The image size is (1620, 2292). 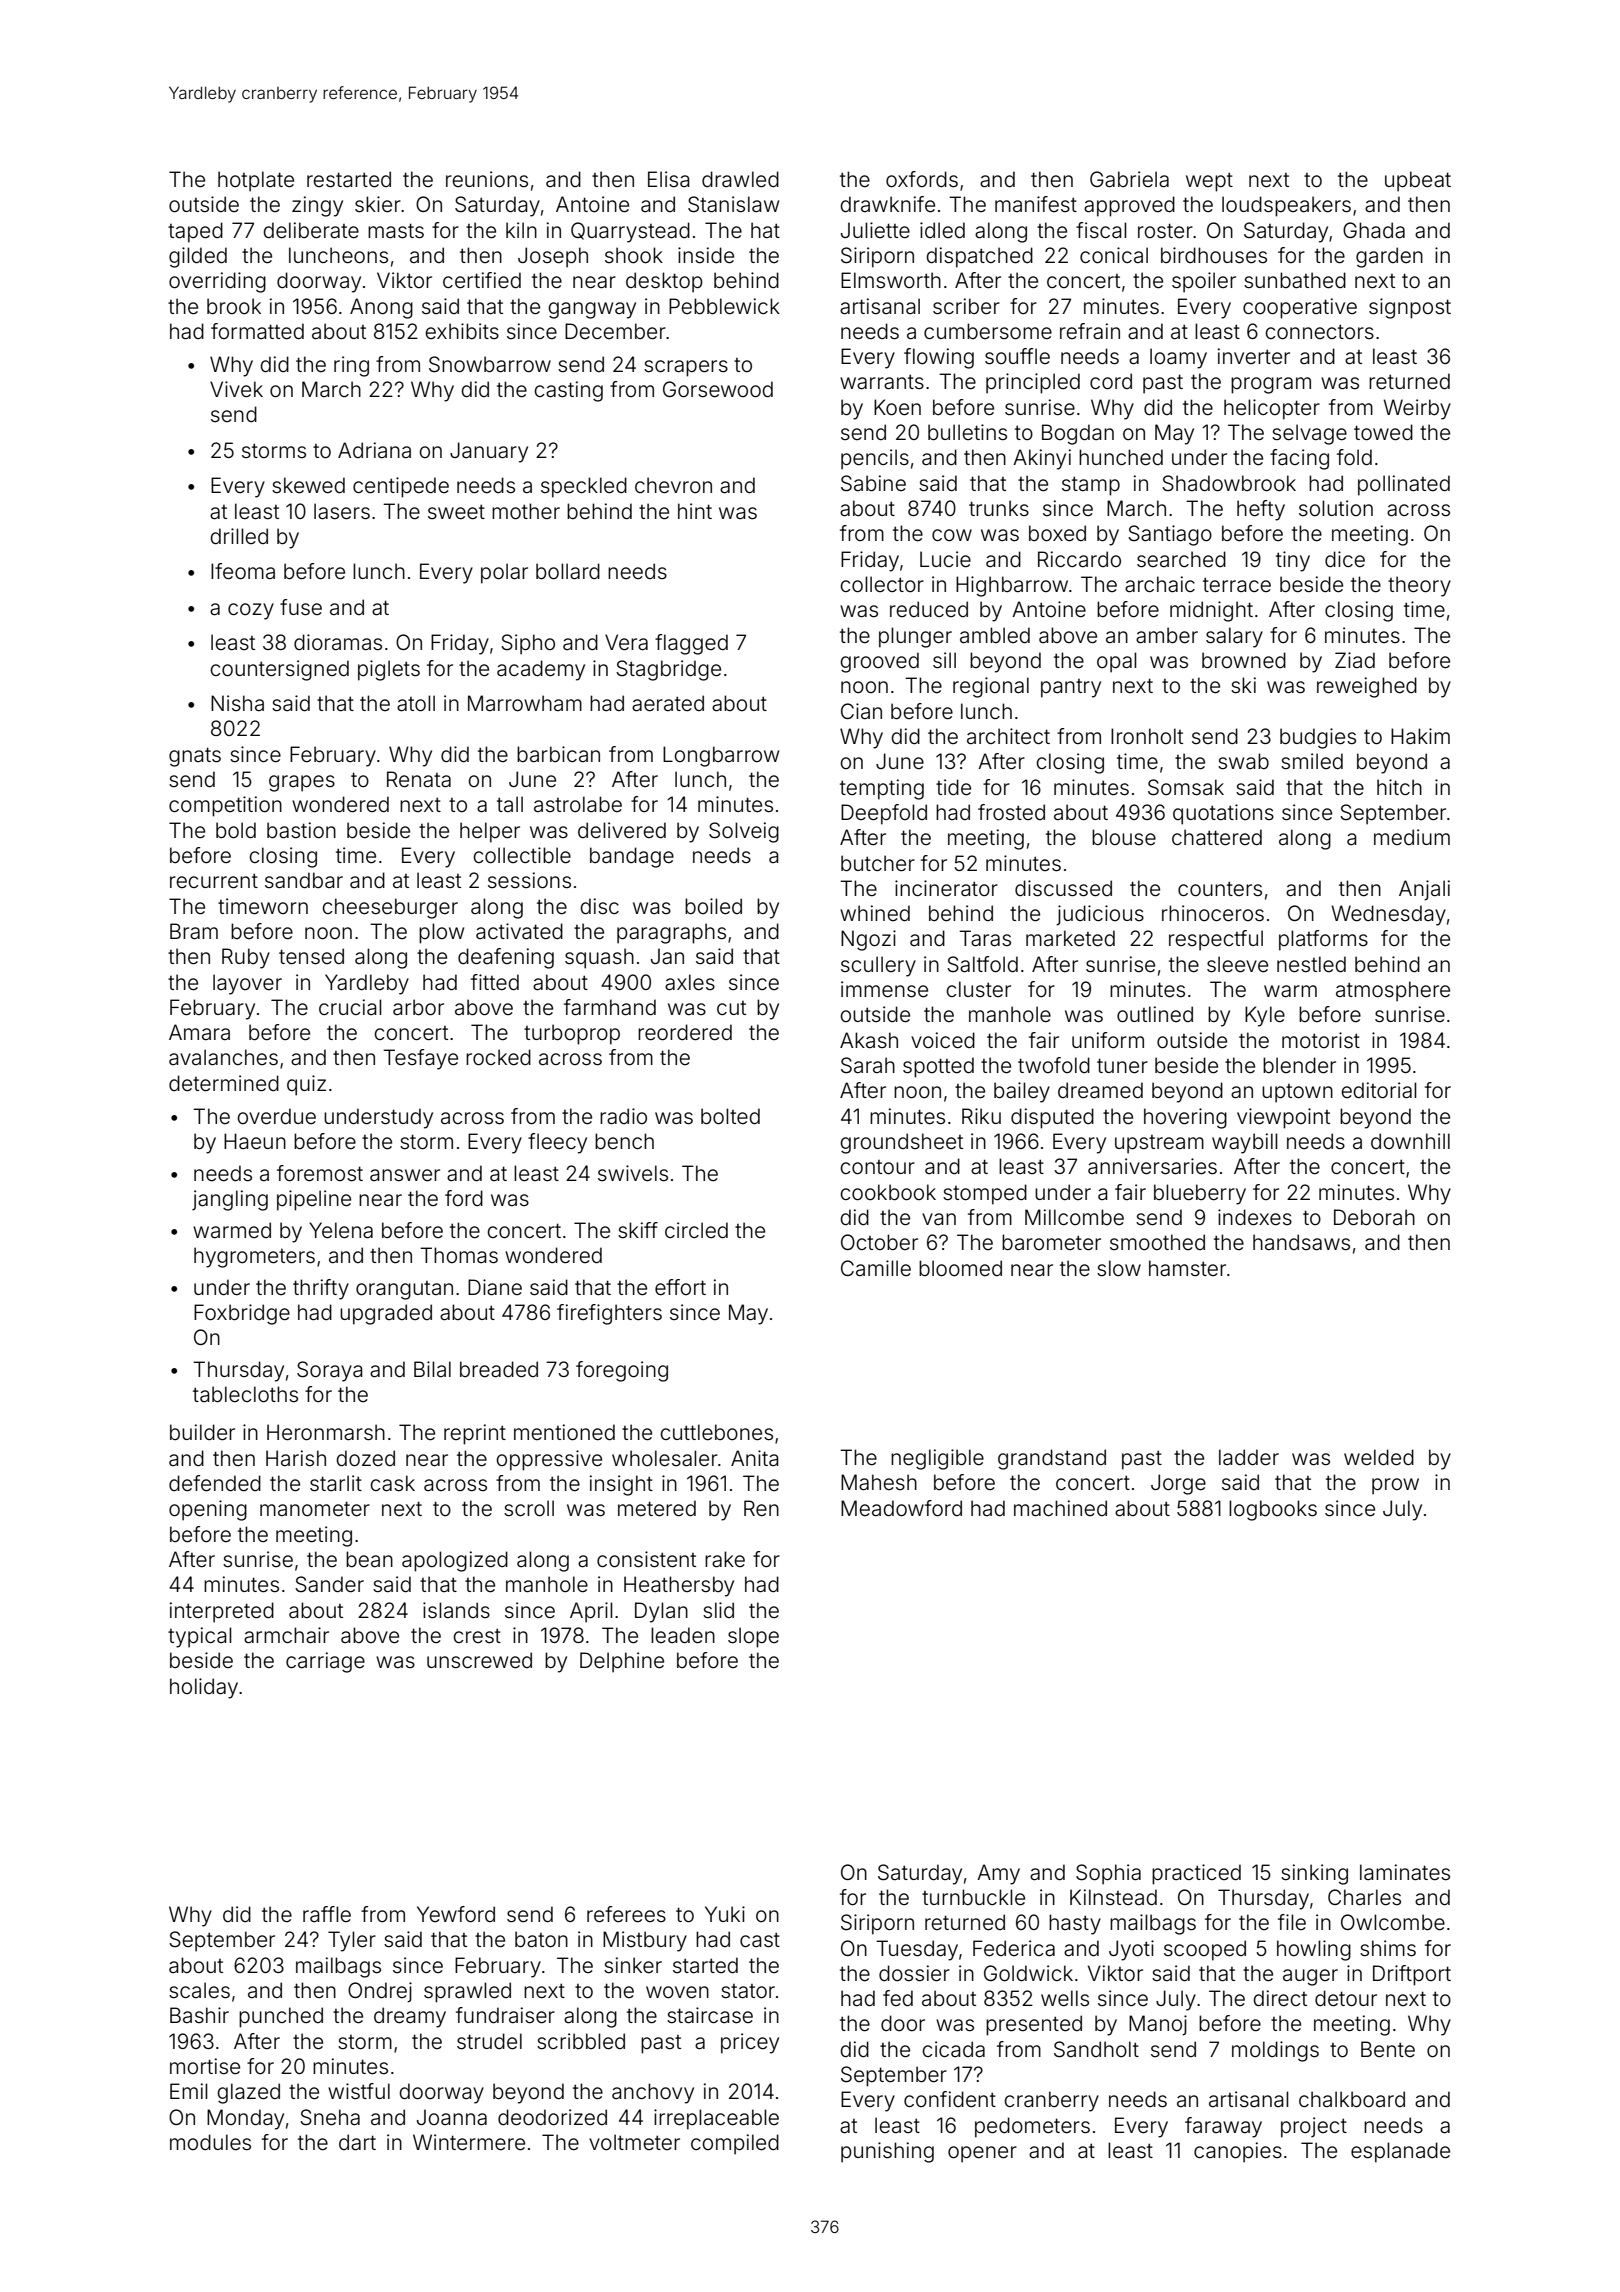 I want to click on hunched, so click(x=1121, y=457).
